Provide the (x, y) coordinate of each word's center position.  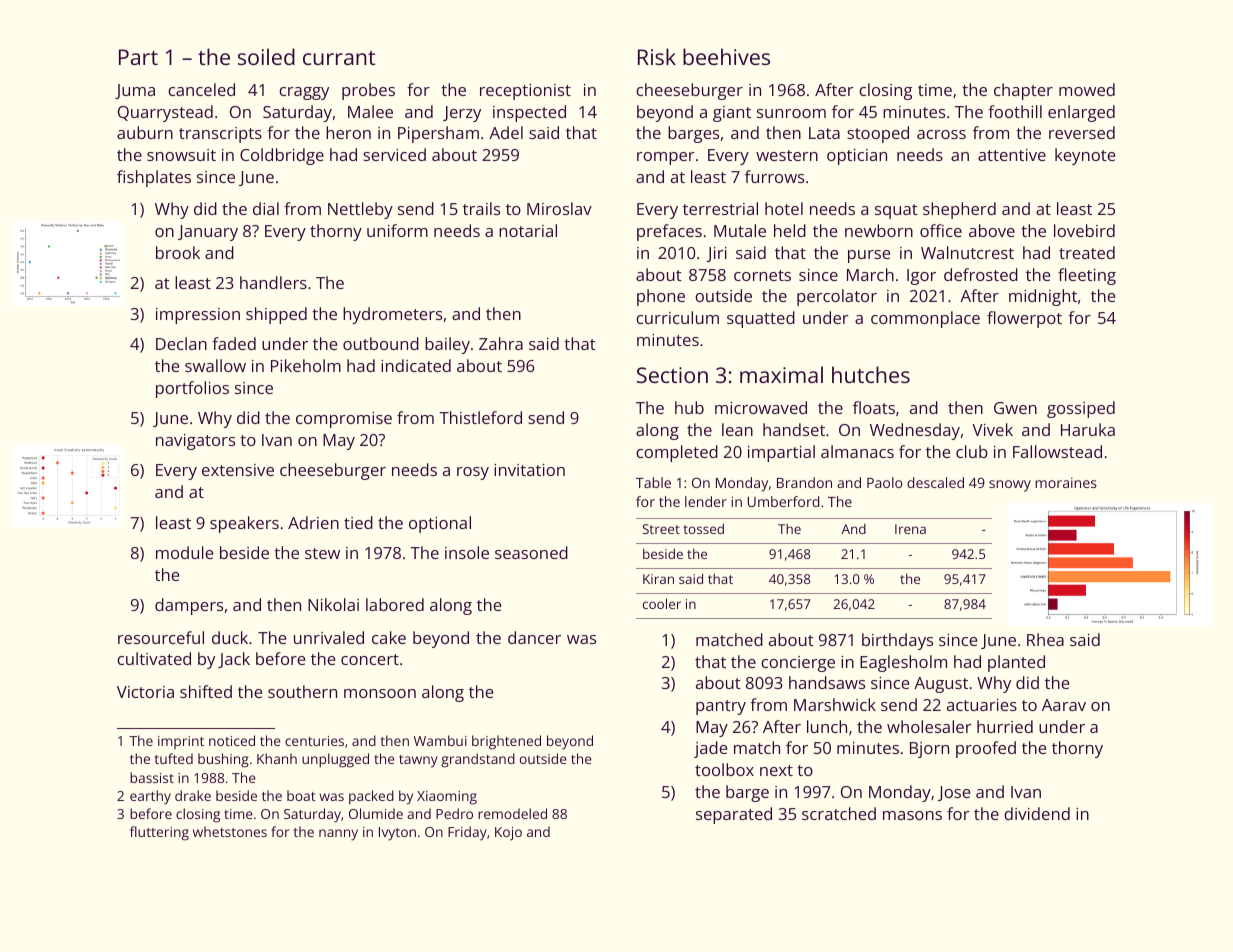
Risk (657, 56)
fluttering (159, 833)
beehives (726, 56)
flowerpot (1024, 319)
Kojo (508, 834)
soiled (266, 56)
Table (653, 482)
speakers (244, 524)
